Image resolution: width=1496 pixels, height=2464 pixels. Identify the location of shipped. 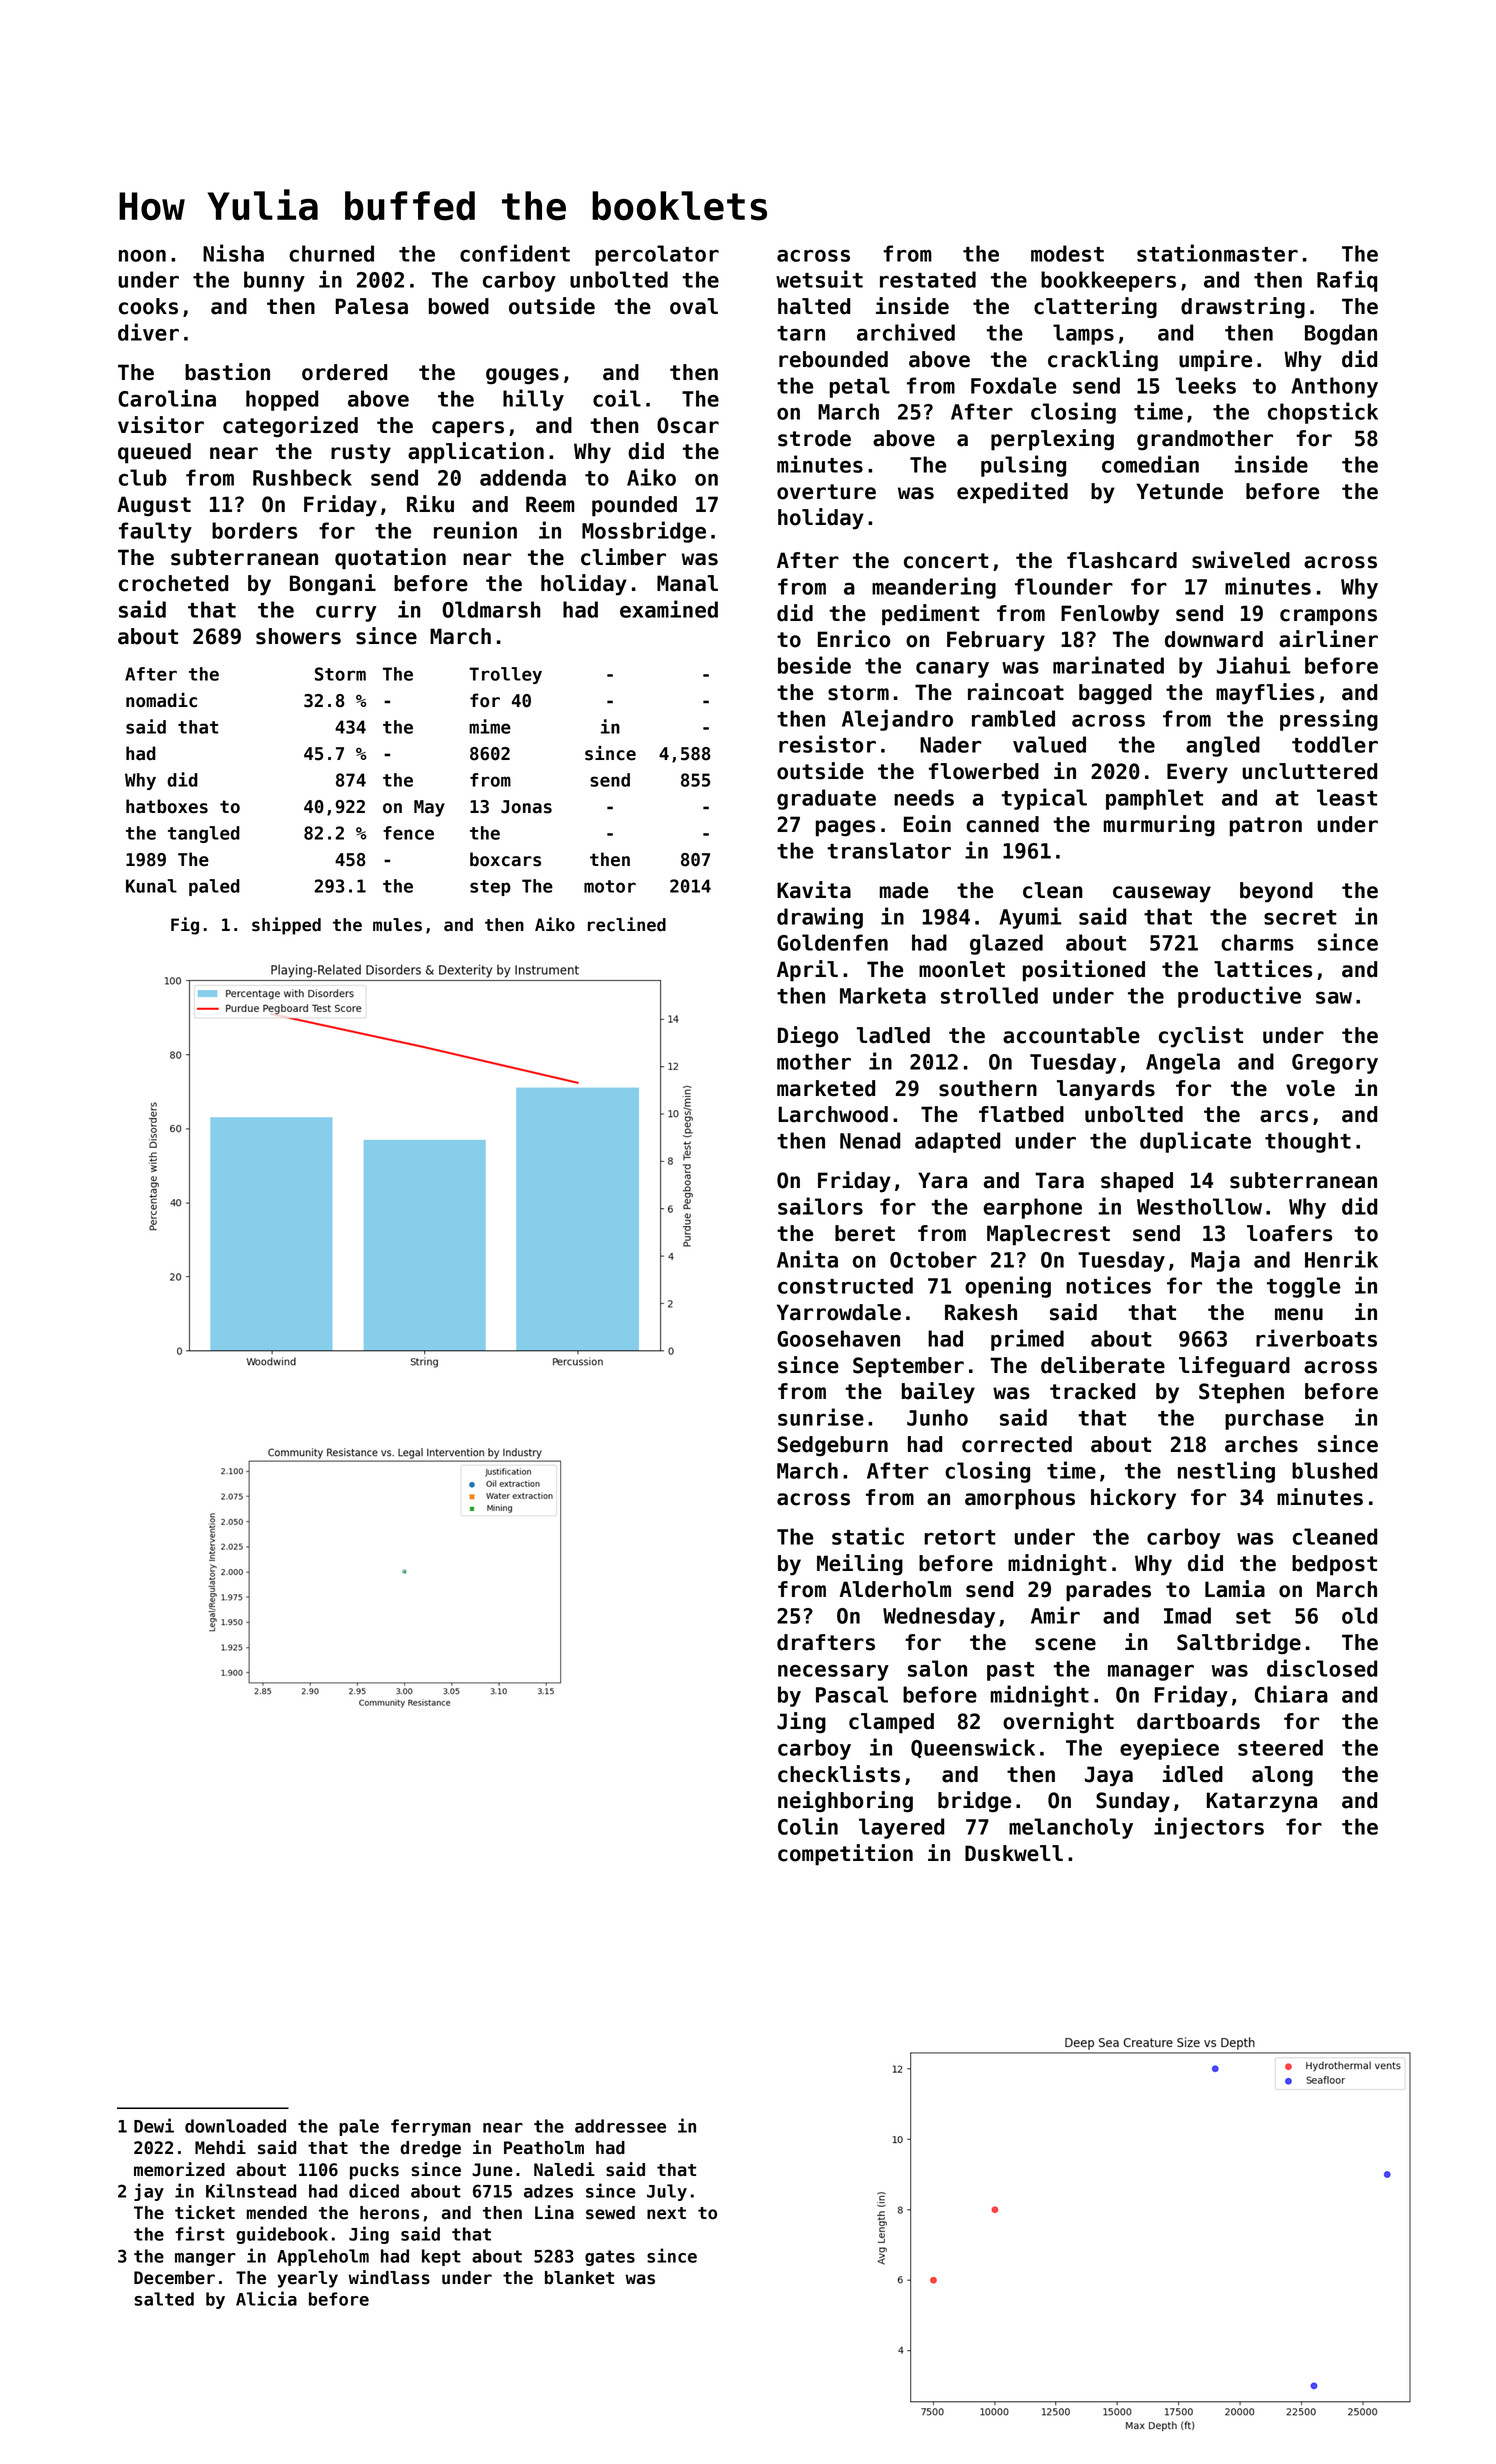
(286, 926).
